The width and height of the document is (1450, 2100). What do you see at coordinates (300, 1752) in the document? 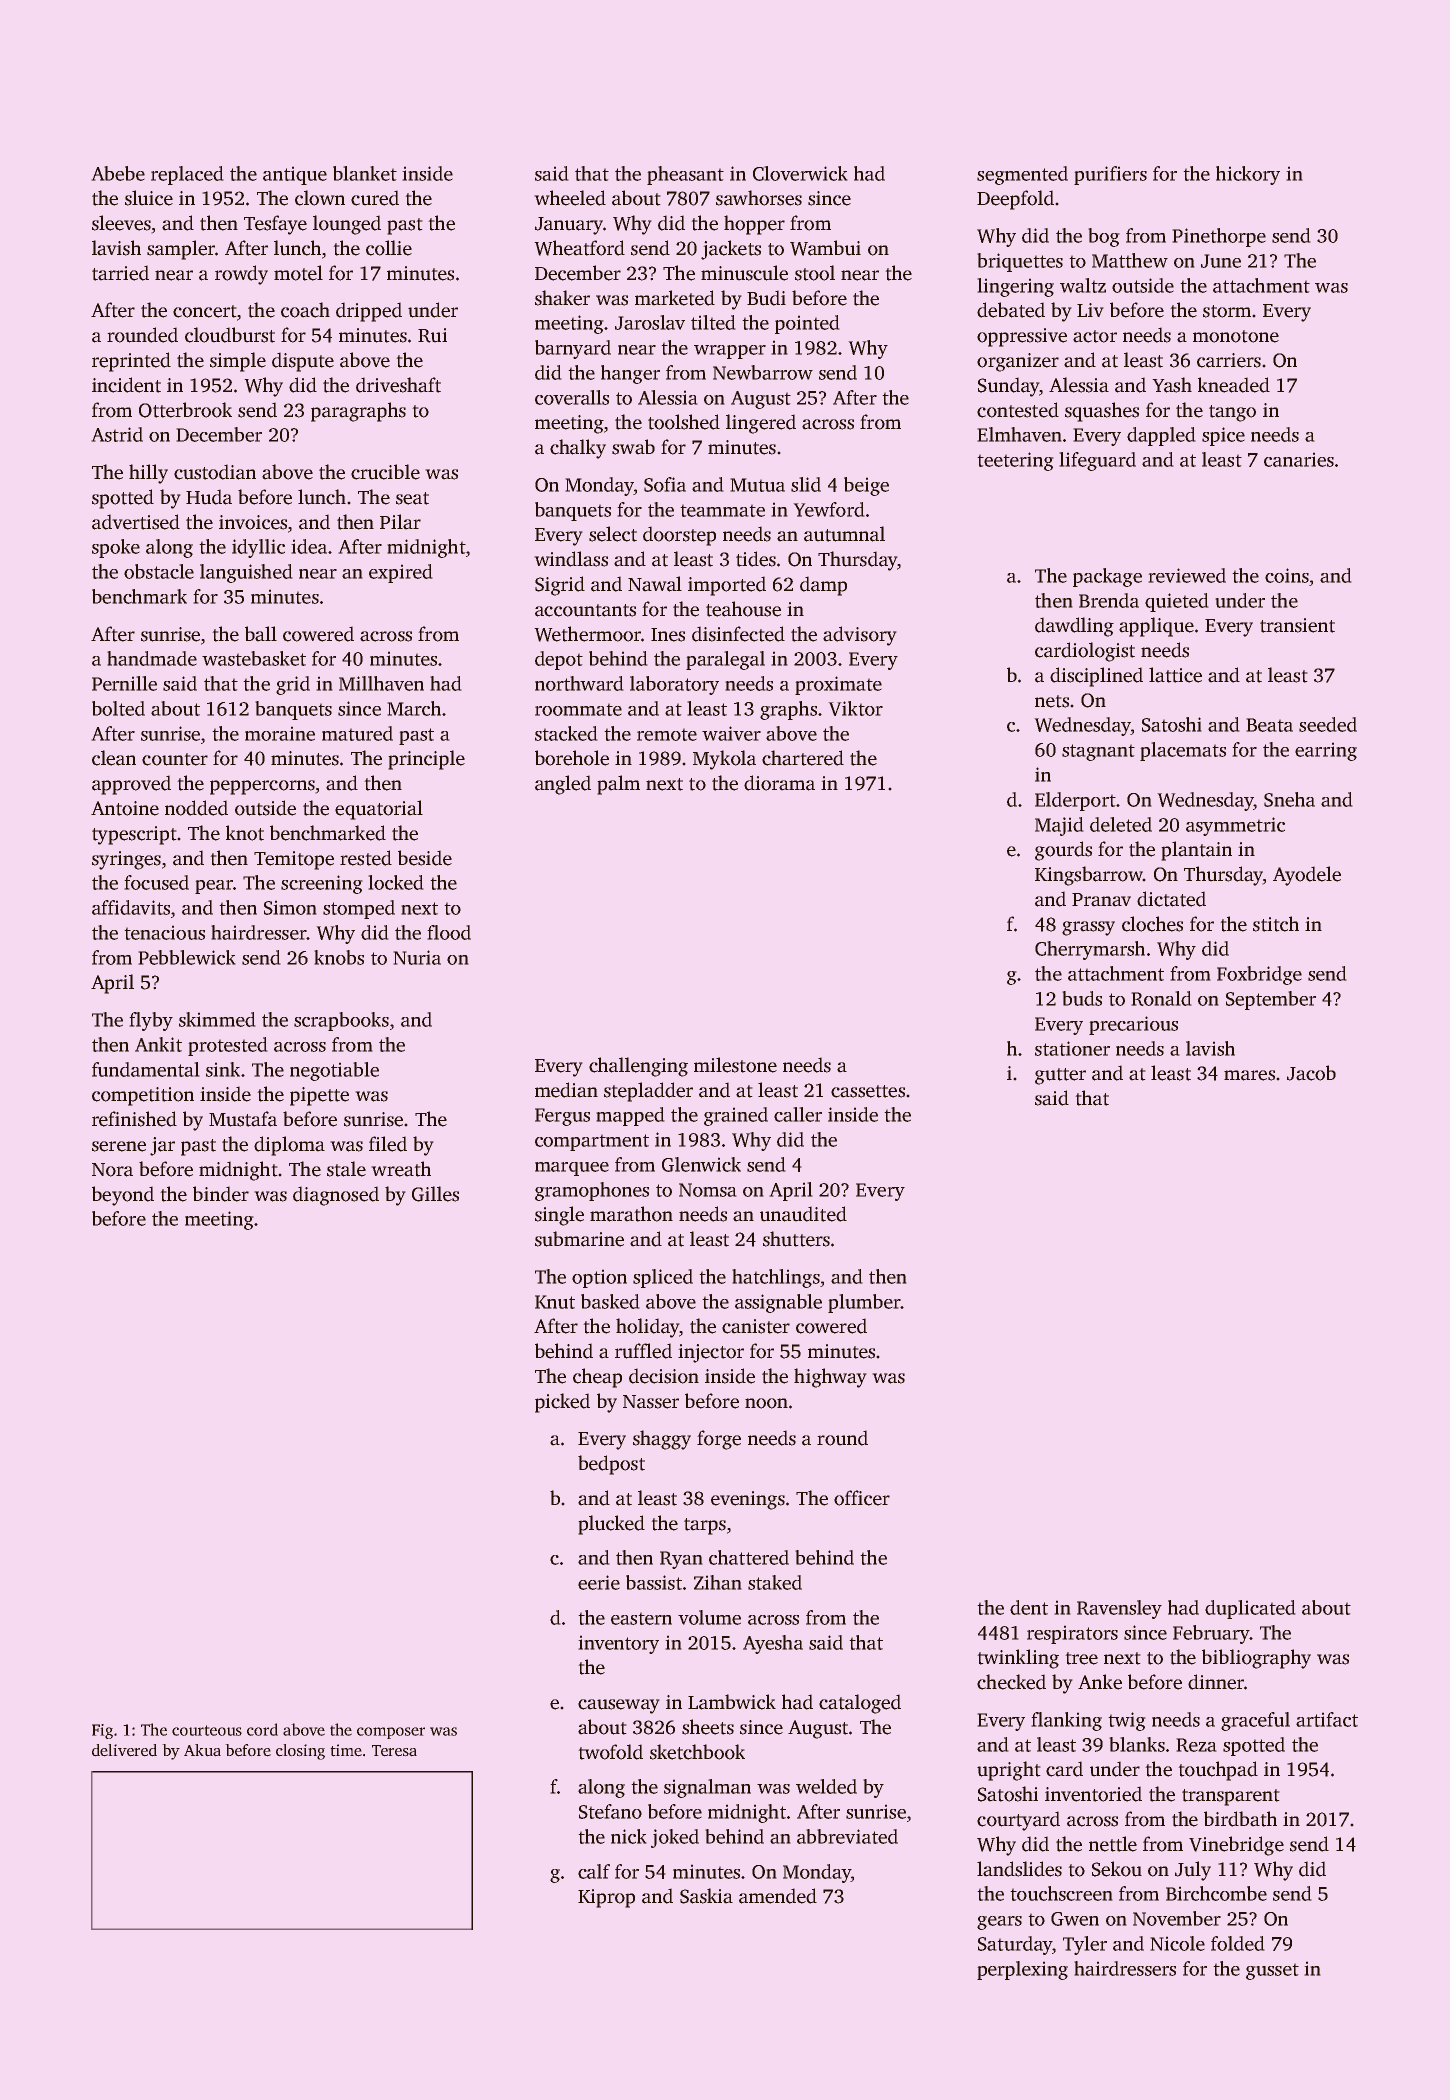
I see `closing` at bounding box center [300, 1752].
